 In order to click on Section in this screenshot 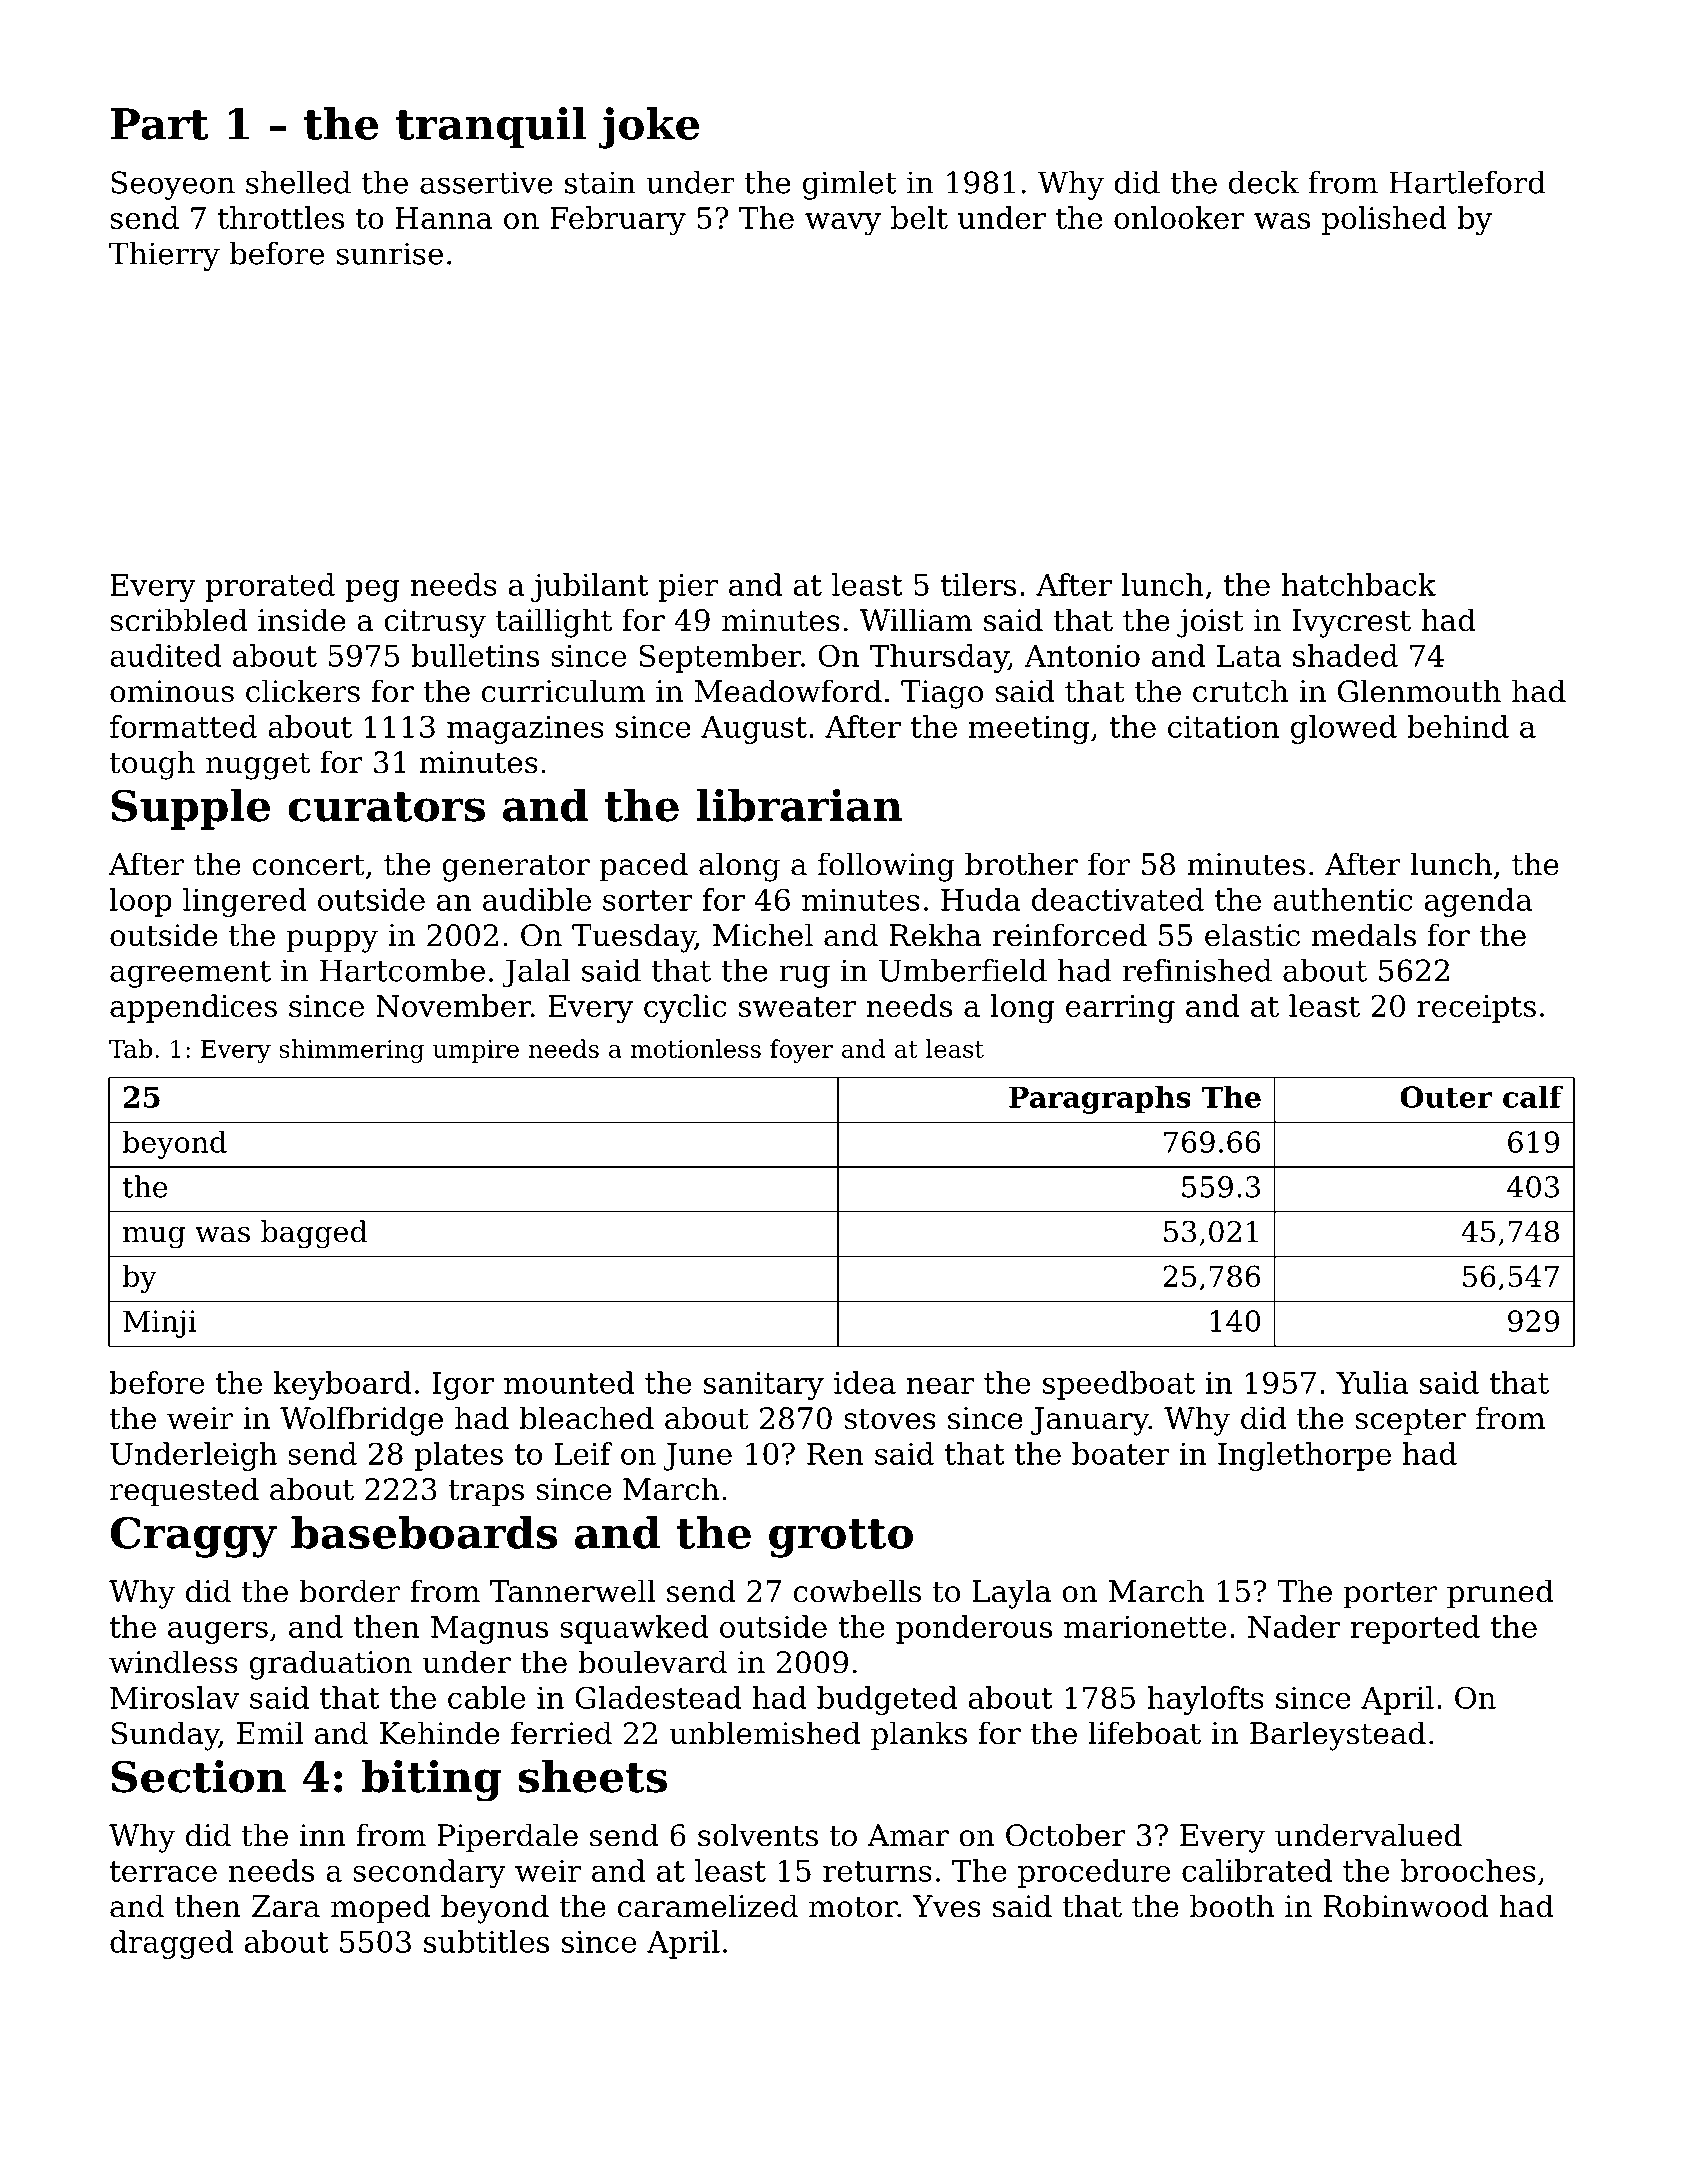, I will do `click(199, 1776)`.
